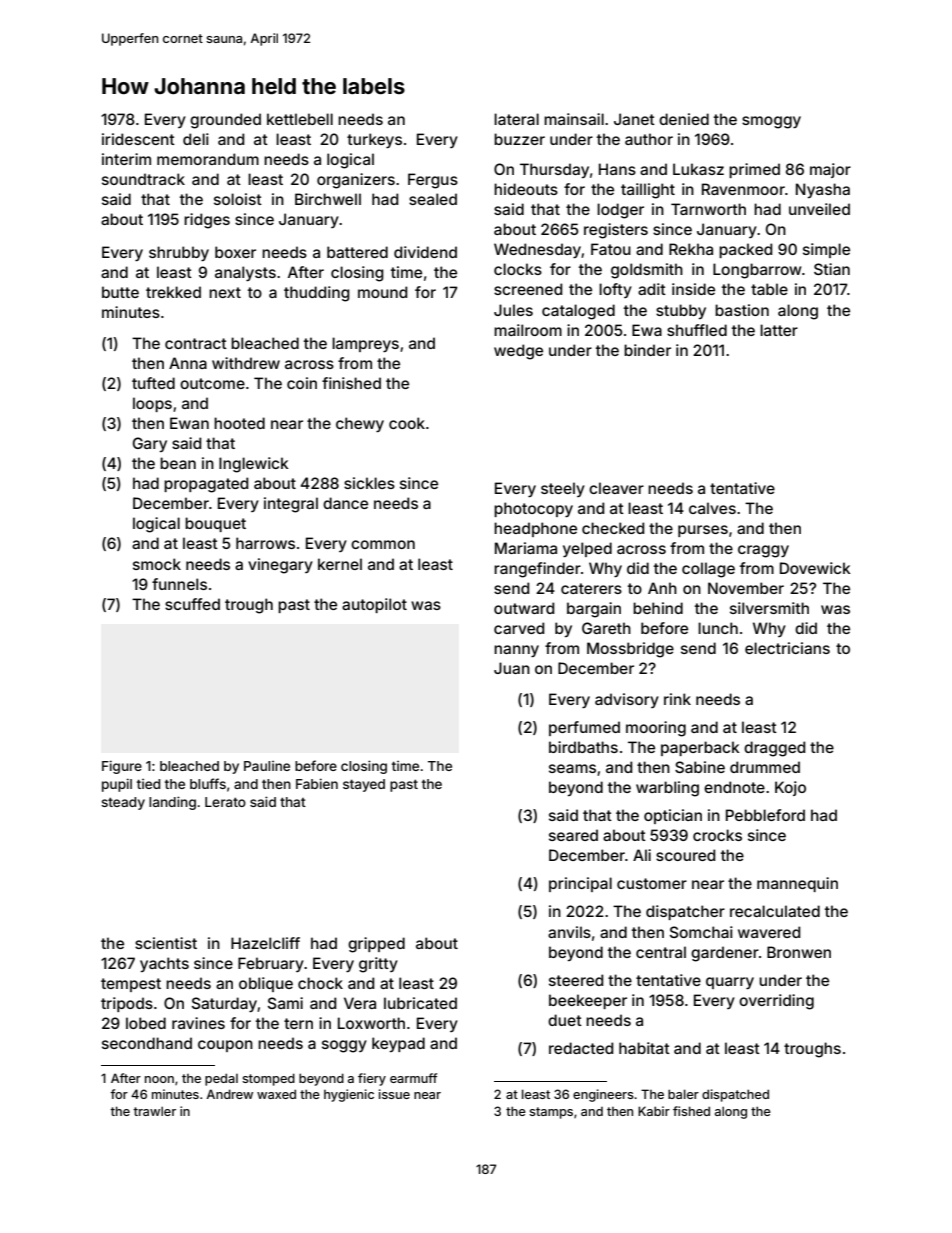 This image has height=1233, width=952. What do you see at coordinates (565, 1020) in the image?
I see `duet` at bounding box center [565, 1020].
